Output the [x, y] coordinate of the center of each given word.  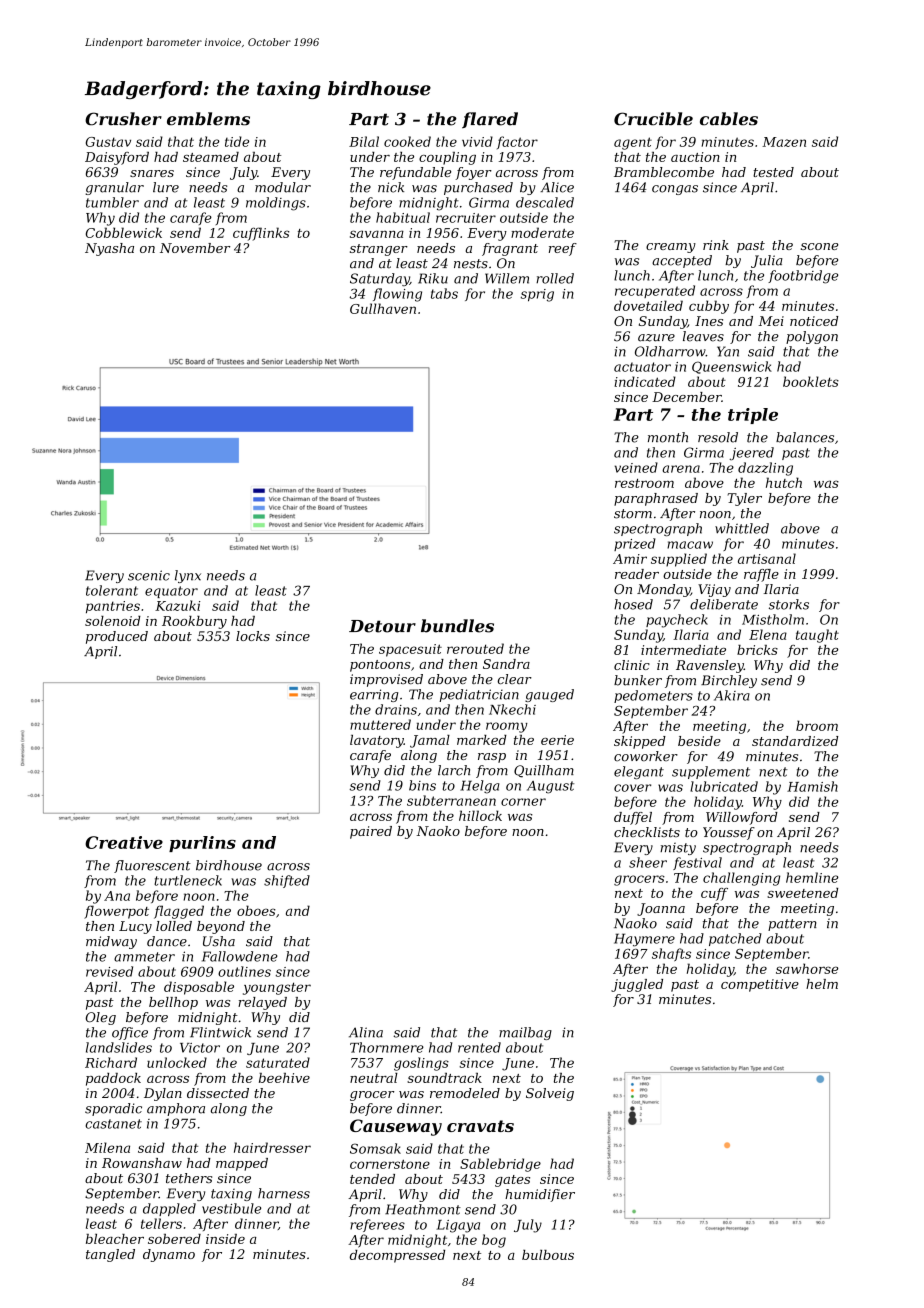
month [668, 437]
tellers [161, 1223]
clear [515, 679]
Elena [768, 634]
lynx [188, 576]
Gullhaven [383, 308]
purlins [202, 844]
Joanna [661, 909]
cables [729, 119]
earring [374, 695]
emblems [208, 119]
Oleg [100, 1018]
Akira [732, 695]
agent [633, 143]
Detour [382, 626]
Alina [366, 1032]
